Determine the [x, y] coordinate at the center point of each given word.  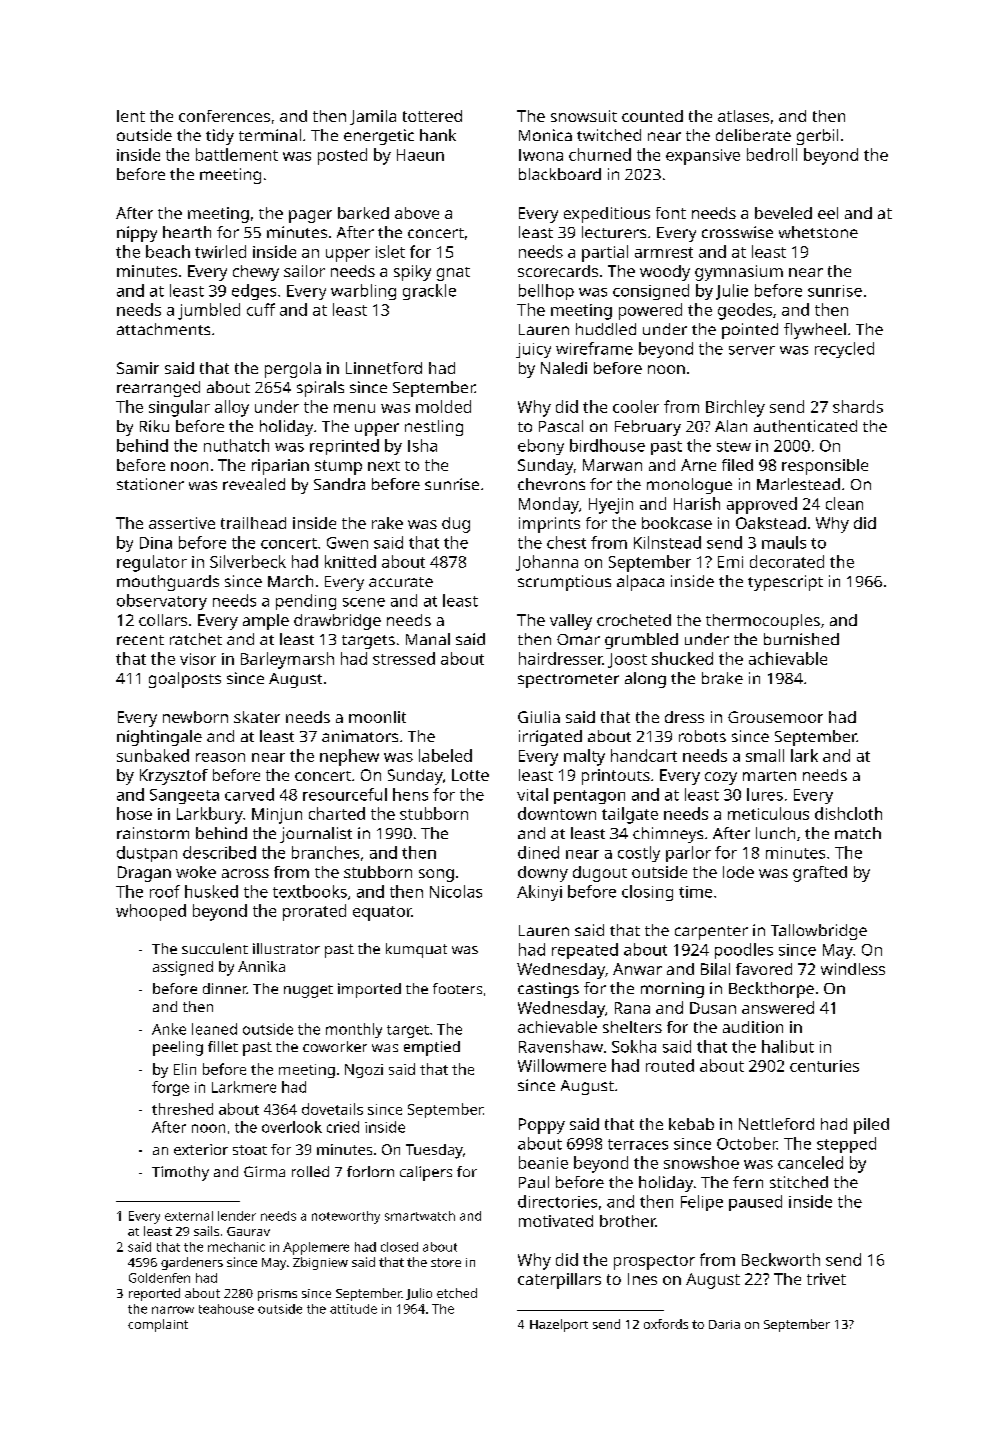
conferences [224, 116]
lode [738, 872]
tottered [432, 116]
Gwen [347, 543]
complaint [158, 1325]
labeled [445, 755]
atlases [743, 116]
